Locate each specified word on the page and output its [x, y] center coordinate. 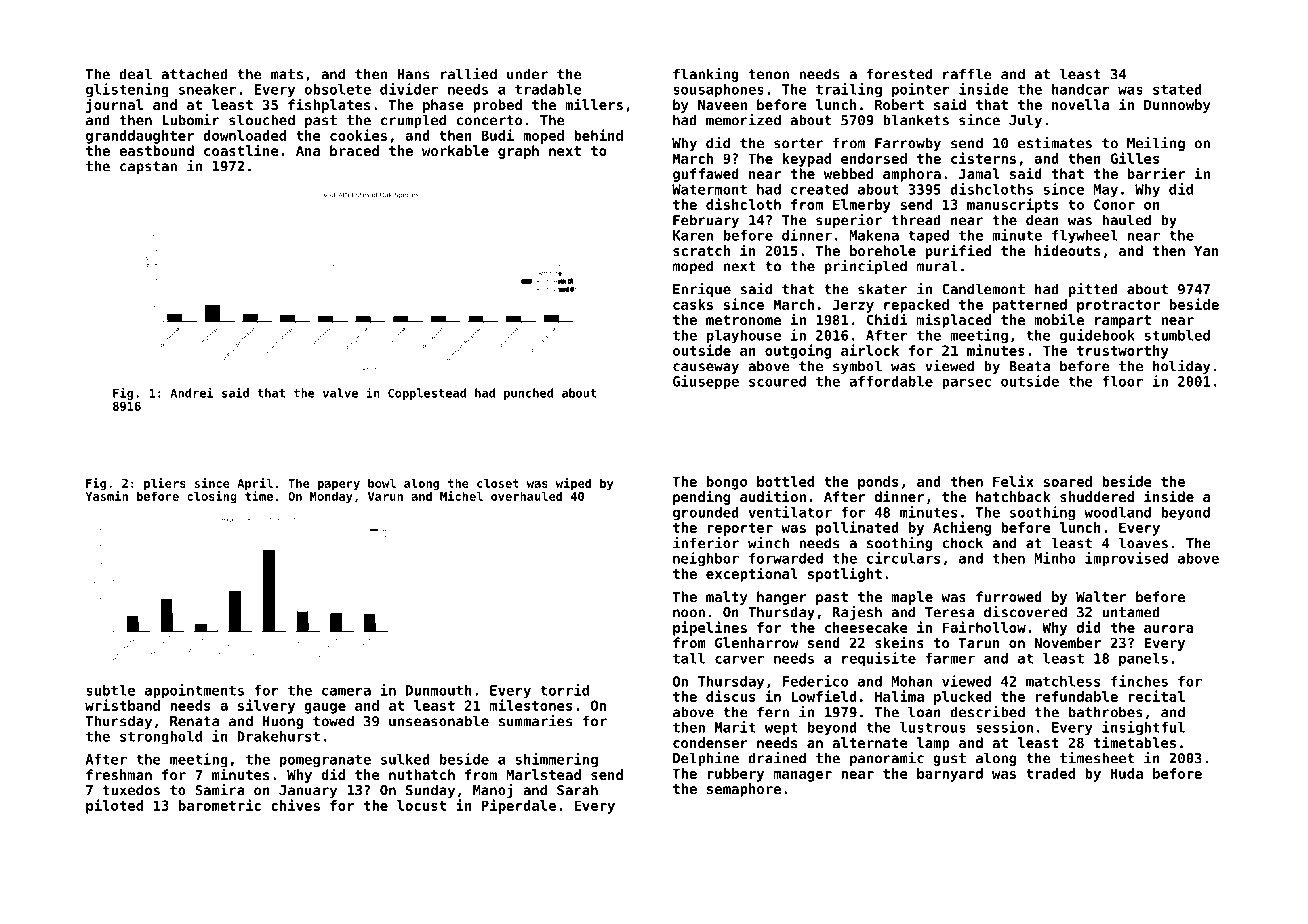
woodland [1117, 512]
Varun [385, 496]
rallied [468, 74]
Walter [1101, 596]
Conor [1114, 204]
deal [135, 74]
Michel [461, 496]
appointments [194, 691]
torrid [564, 690]
